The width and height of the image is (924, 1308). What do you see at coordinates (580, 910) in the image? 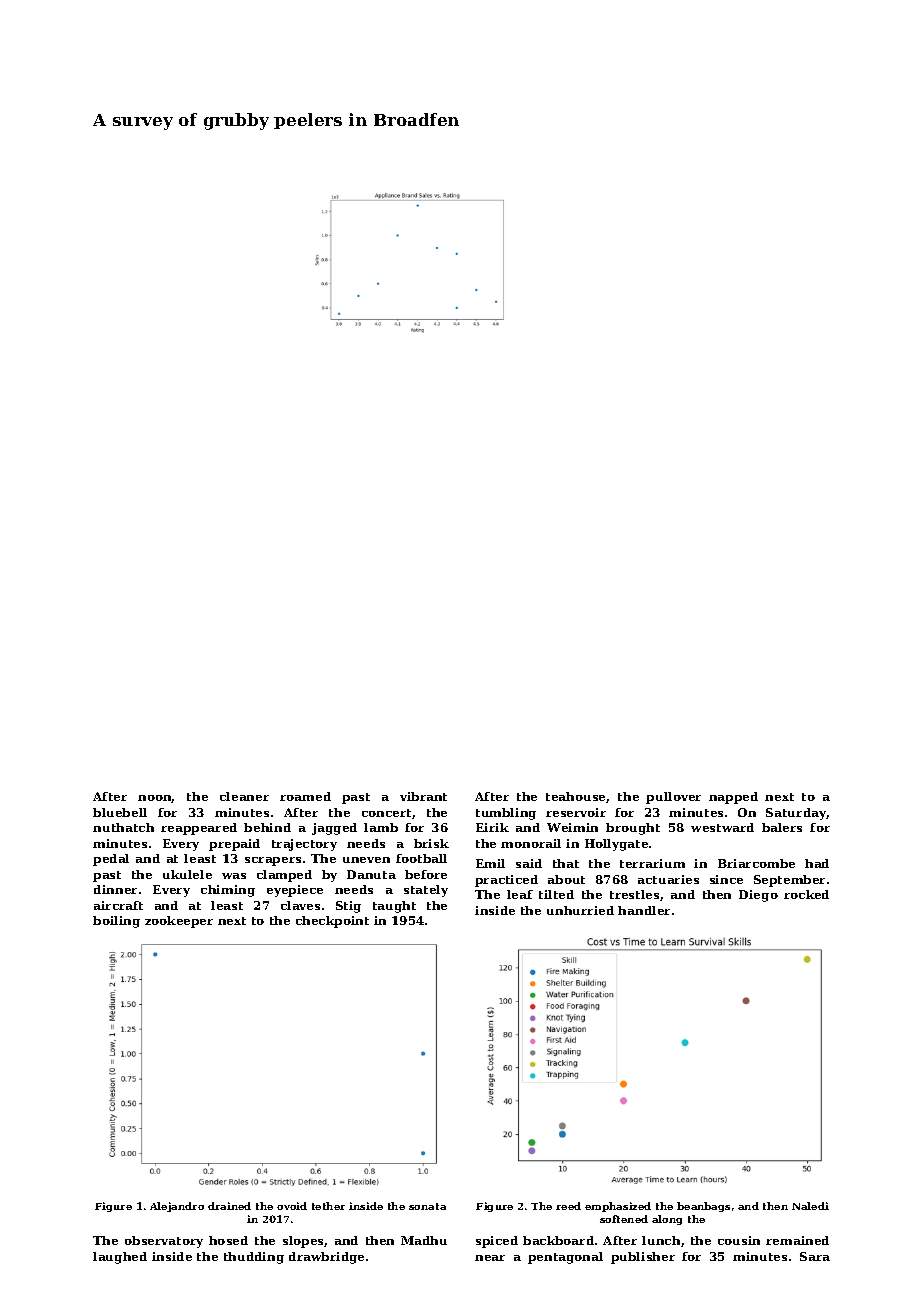
I see `unhurried` at bounding box center [580, 910].
